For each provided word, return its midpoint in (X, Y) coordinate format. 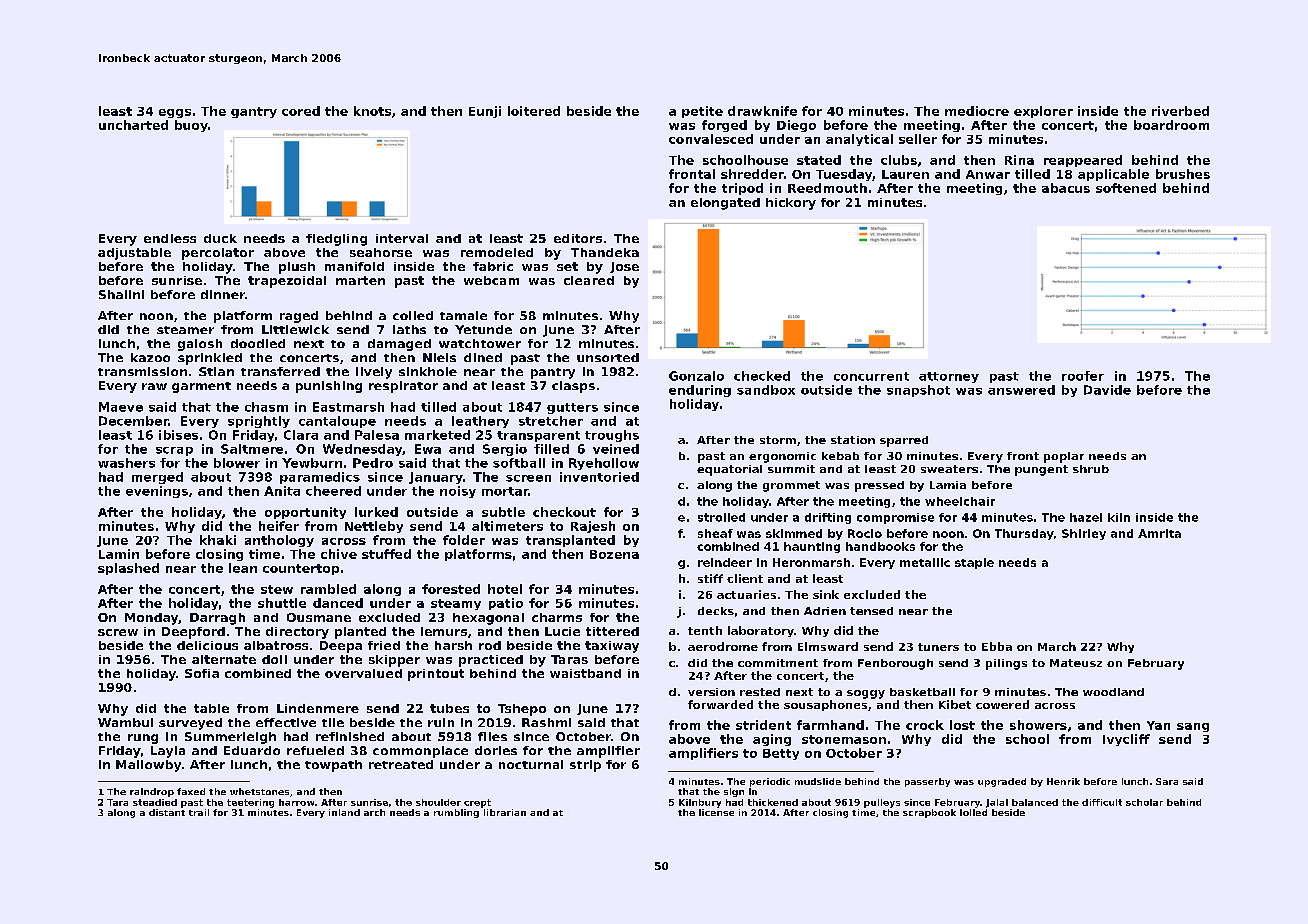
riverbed (1180, 111)
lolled (973, 812)
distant (167, 812)
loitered (534, 111)
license (716, 812)
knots (372, 111)
